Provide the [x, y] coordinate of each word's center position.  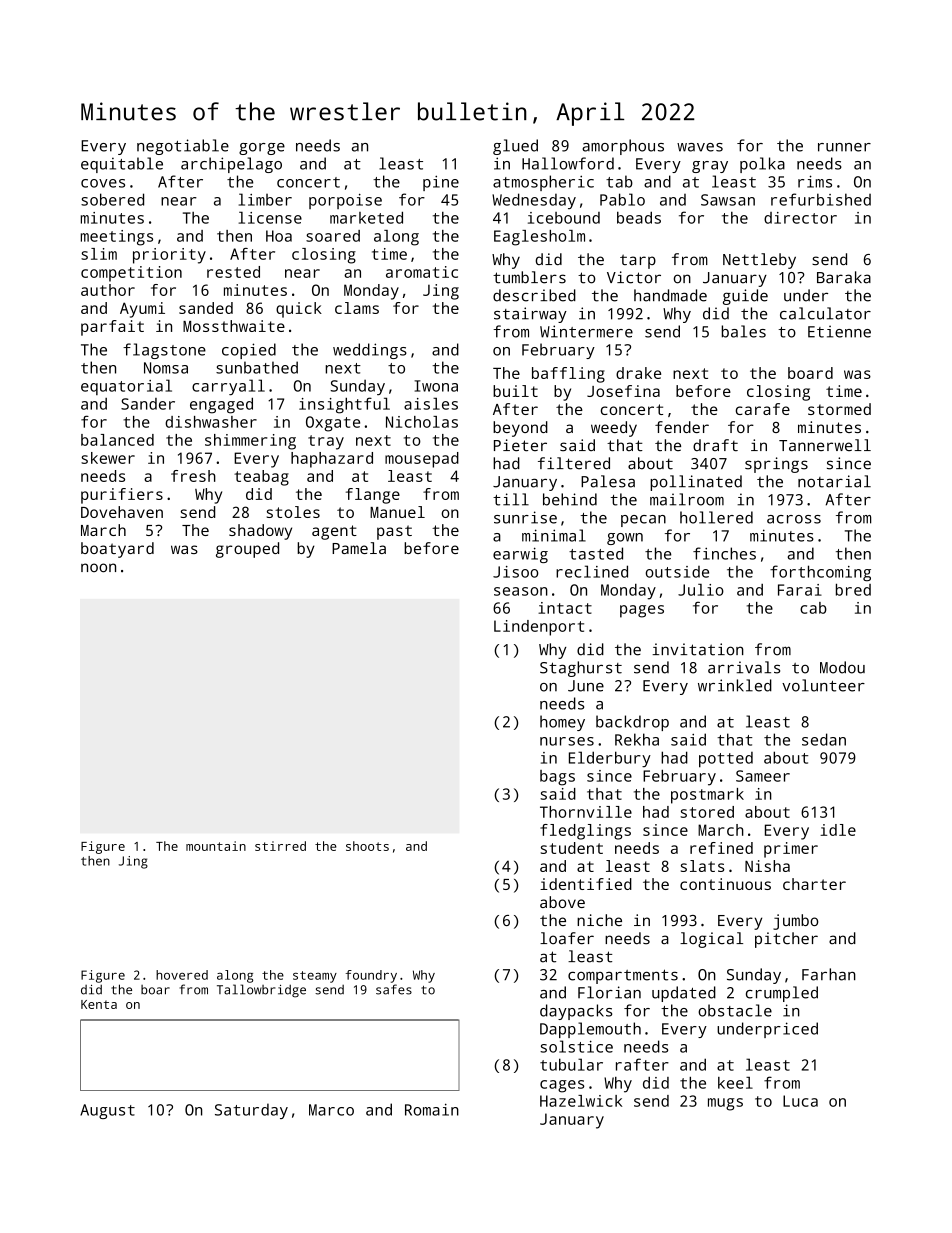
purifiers [122, 496]
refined [721, 848]
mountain [216, 846]
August [107, 1111]
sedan [824, 739]
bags [557, 778]
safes [394, 989]
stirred [280, 846]
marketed [366, 217]
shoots [367, 846]
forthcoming [820, 573]
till [511, 499]
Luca [800, 1101]
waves [700, 147]
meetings [117, 238]
